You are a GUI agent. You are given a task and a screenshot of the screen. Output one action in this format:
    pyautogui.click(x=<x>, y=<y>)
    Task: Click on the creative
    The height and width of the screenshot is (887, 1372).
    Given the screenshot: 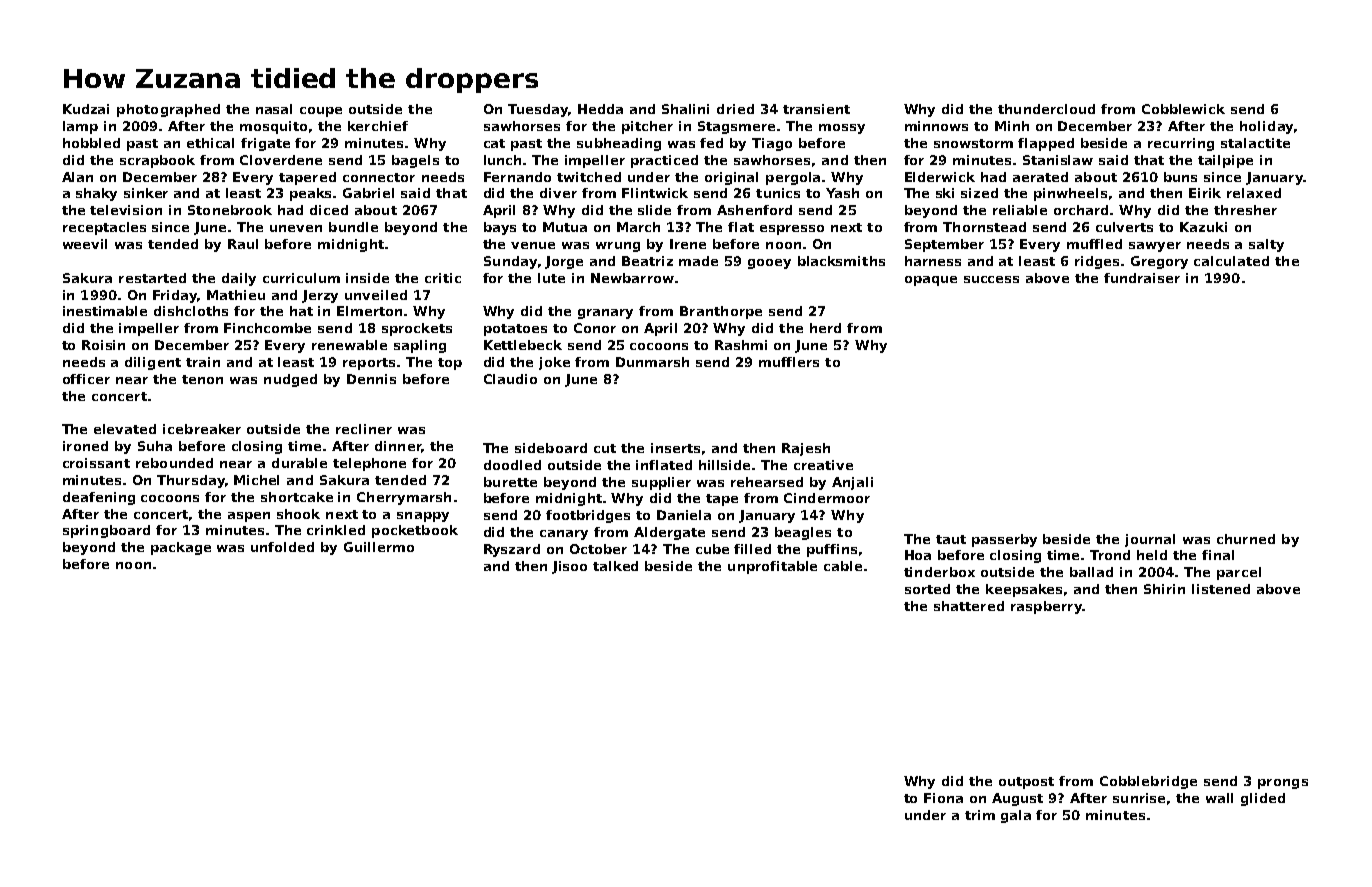 What is the action you would take?
    pyautogui.click(x=823, y=465)
